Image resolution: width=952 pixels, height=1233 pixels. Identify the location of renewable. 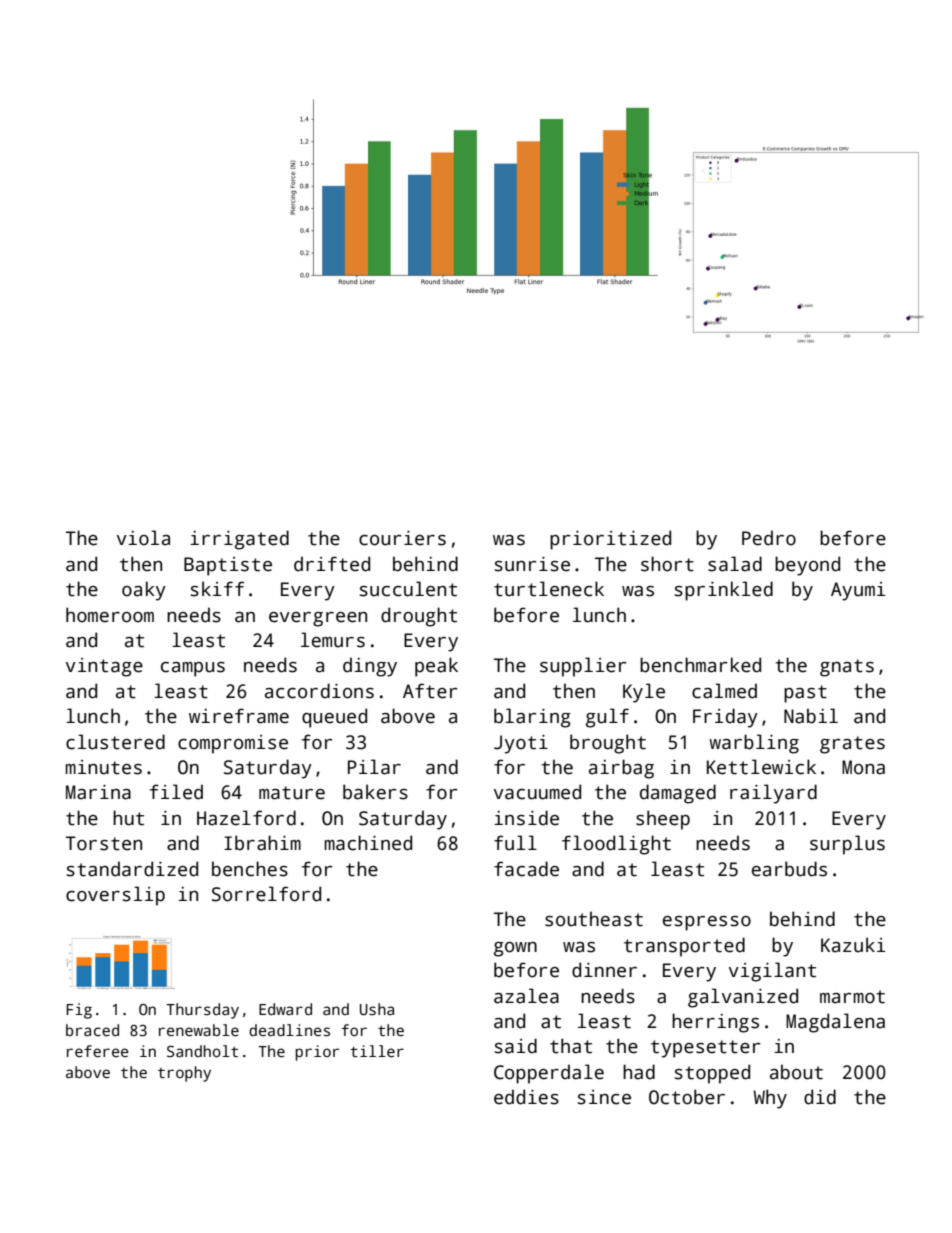
(199, 1030).
